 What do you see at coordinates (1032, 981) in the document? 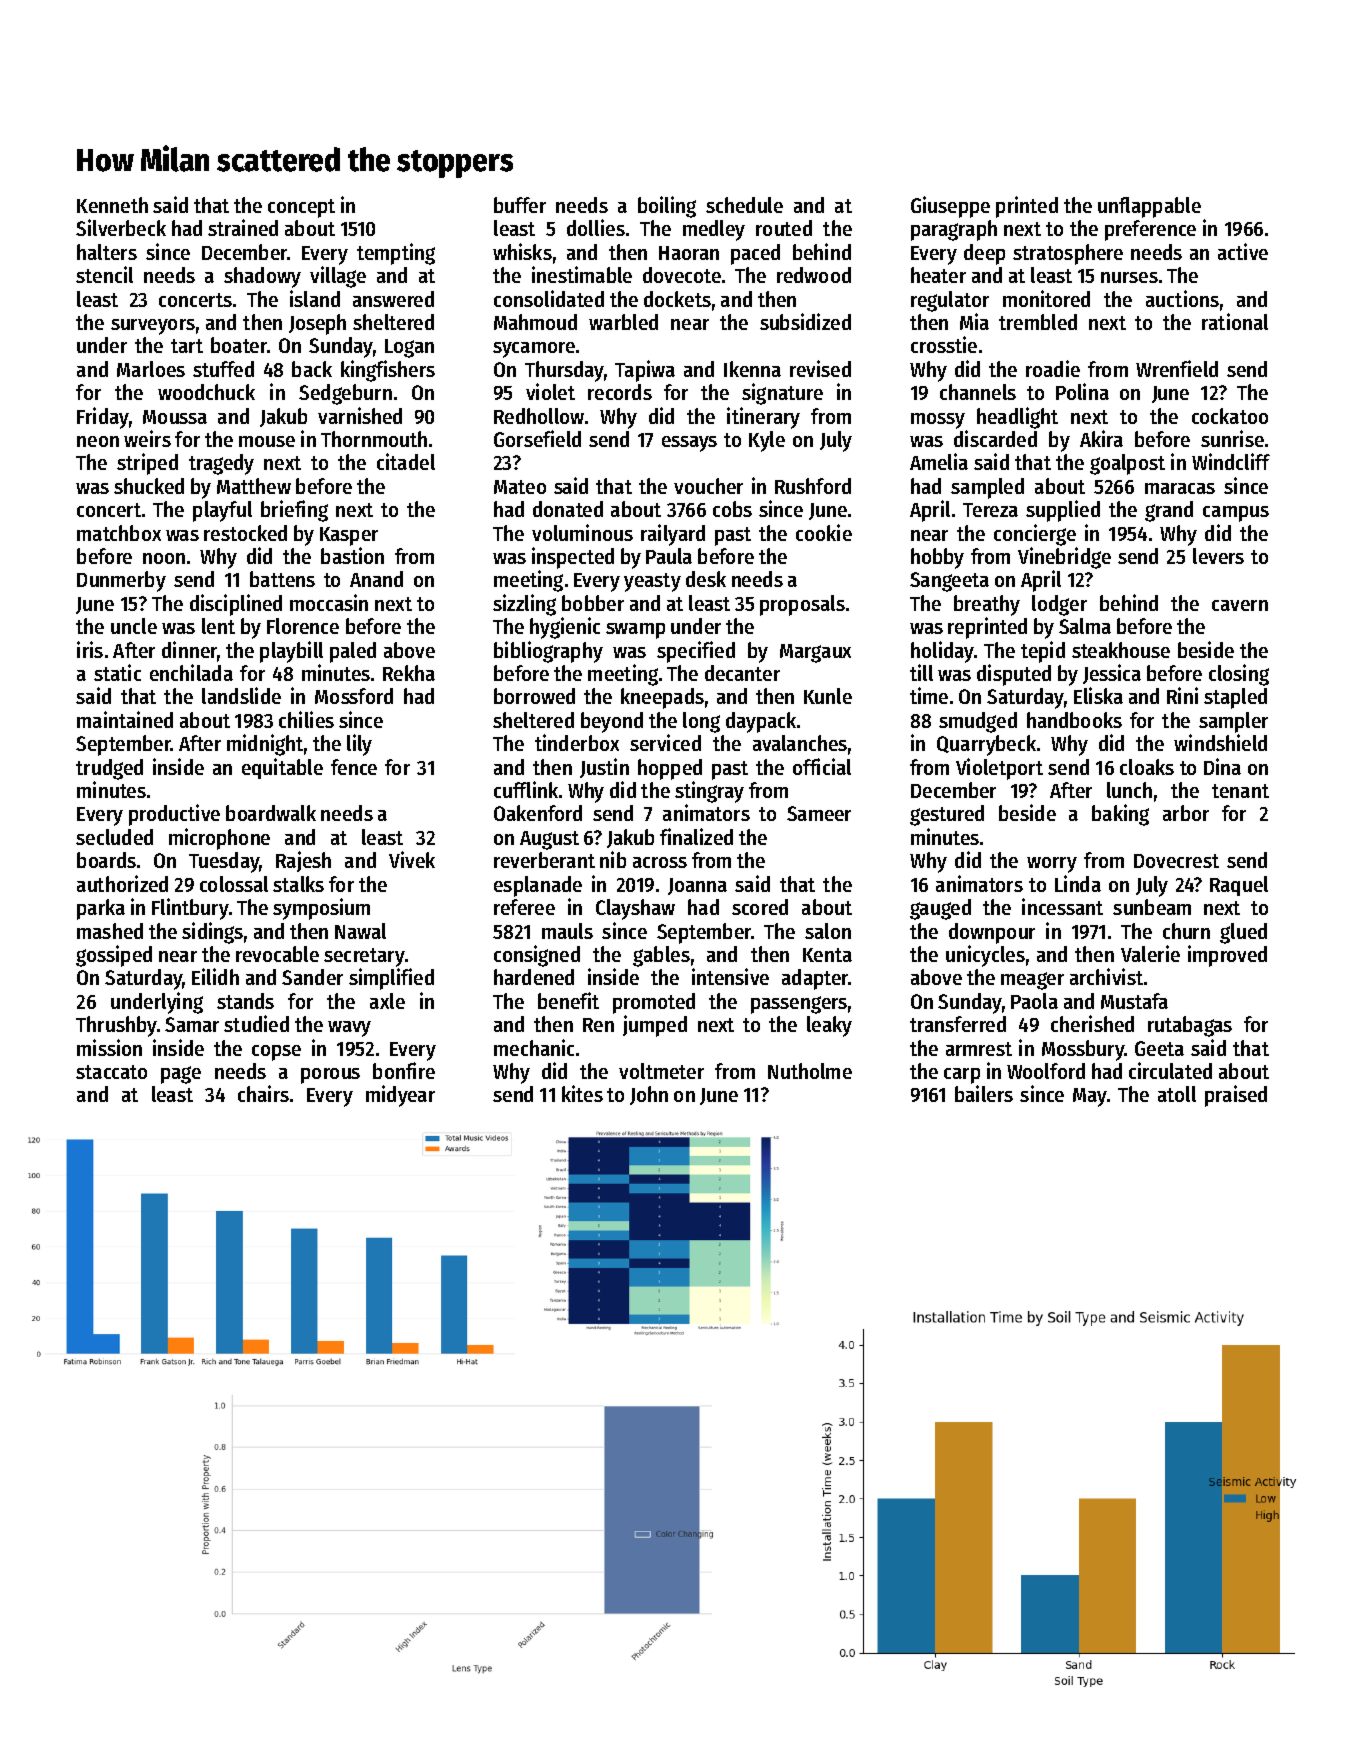
I see `meager` at bounding box center [1032, 981].
